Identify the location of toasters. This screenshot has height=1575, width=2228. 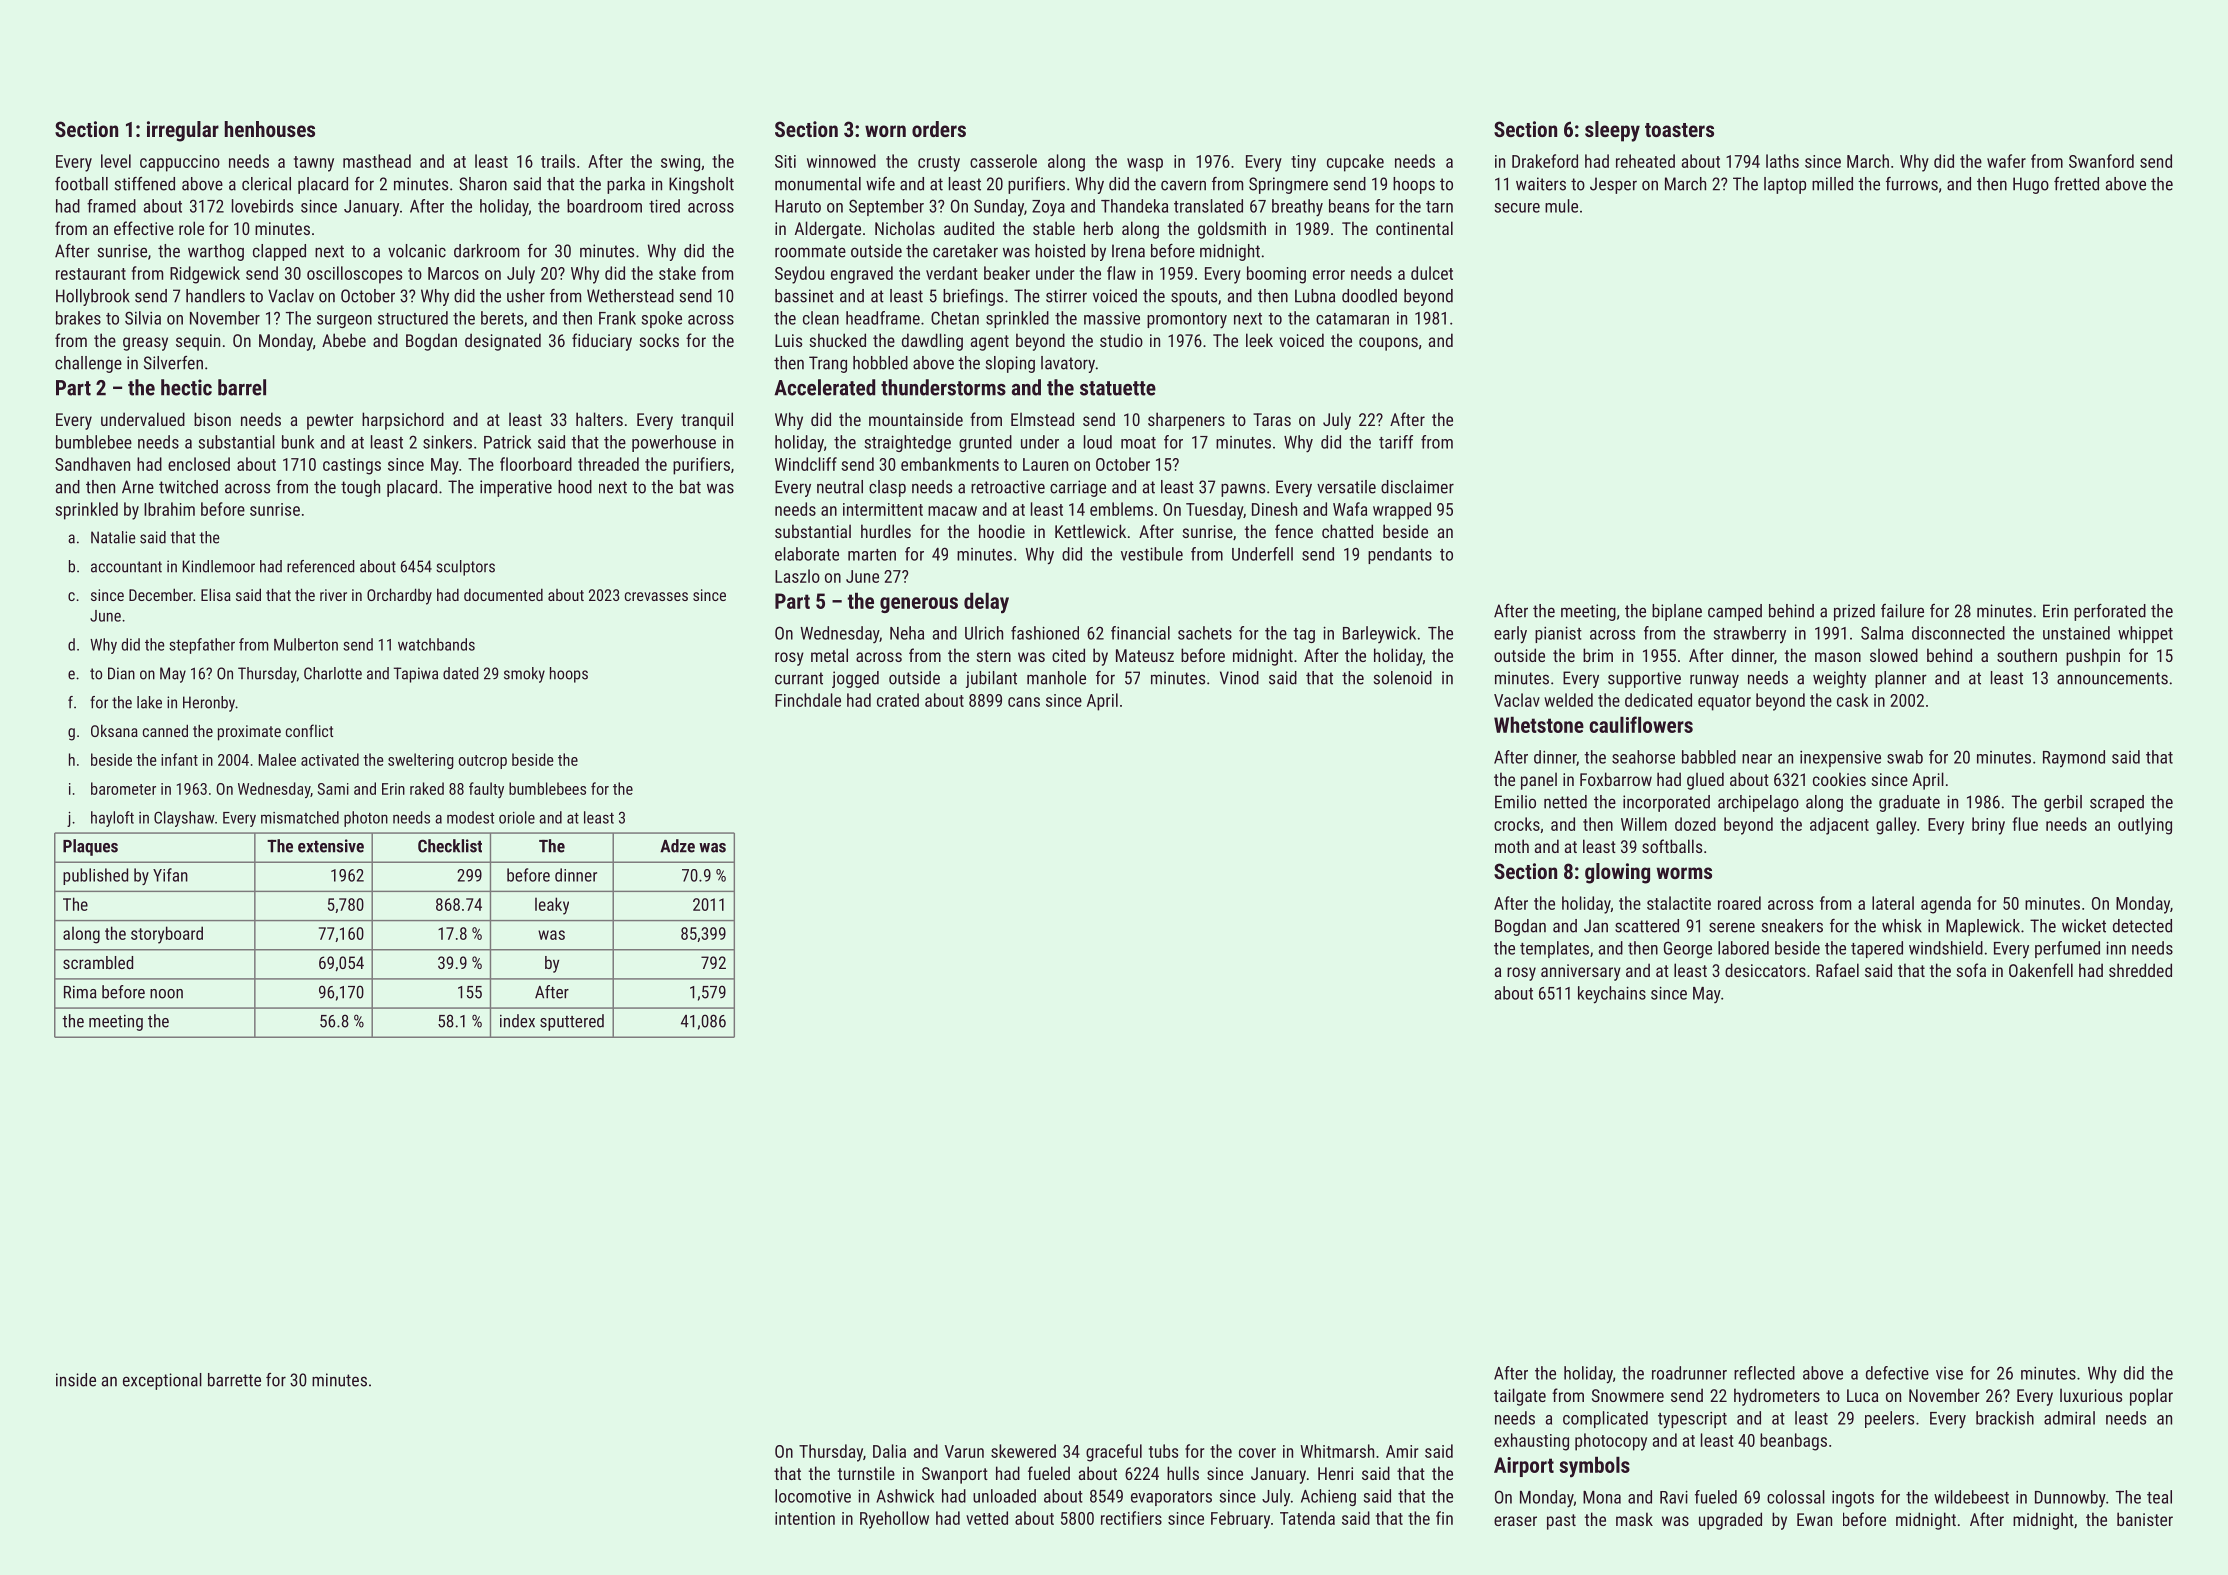
(1679, 130).
